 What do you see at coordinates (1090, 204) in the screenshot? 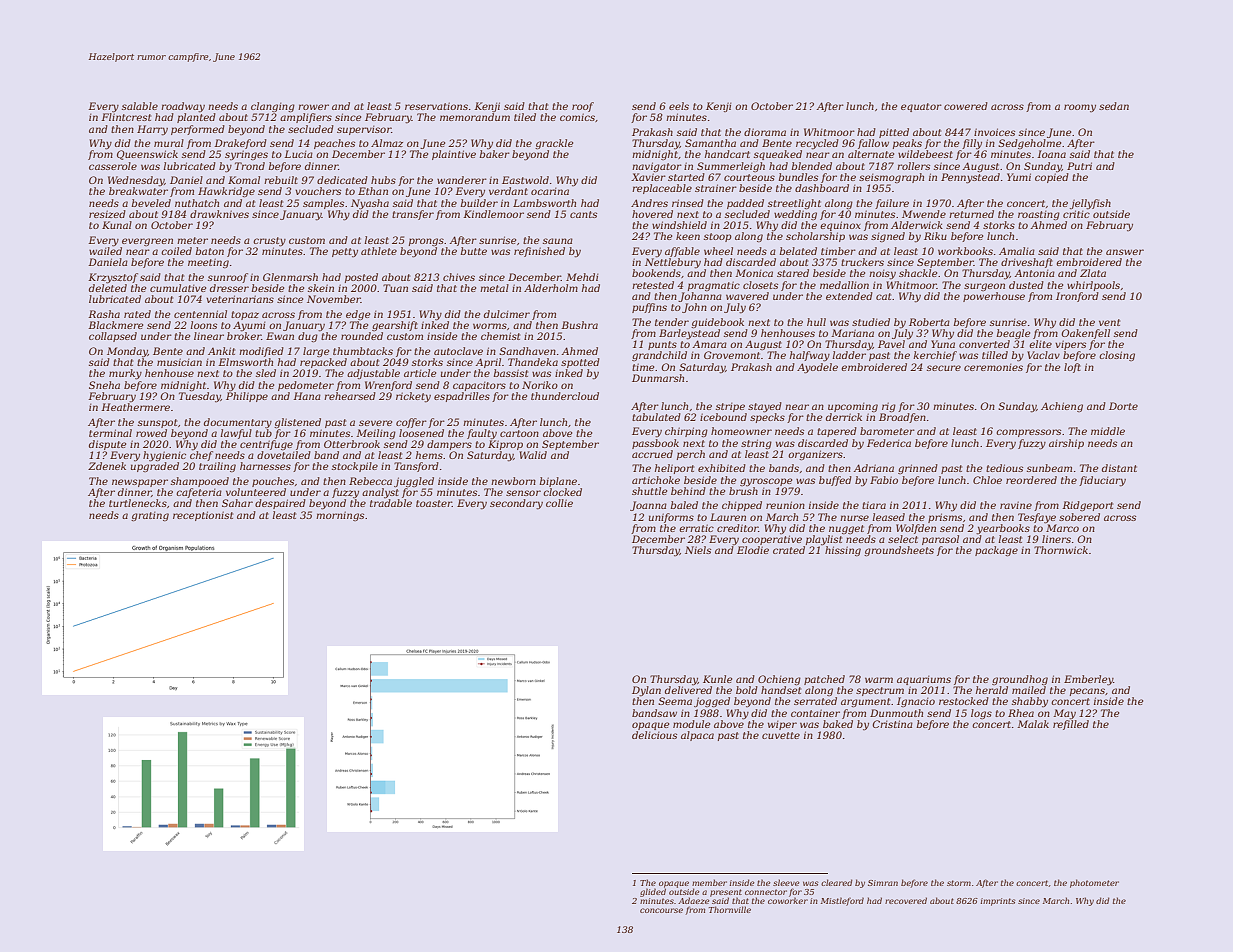
I see `jellyfish` at bounding box center [1090, 204].
